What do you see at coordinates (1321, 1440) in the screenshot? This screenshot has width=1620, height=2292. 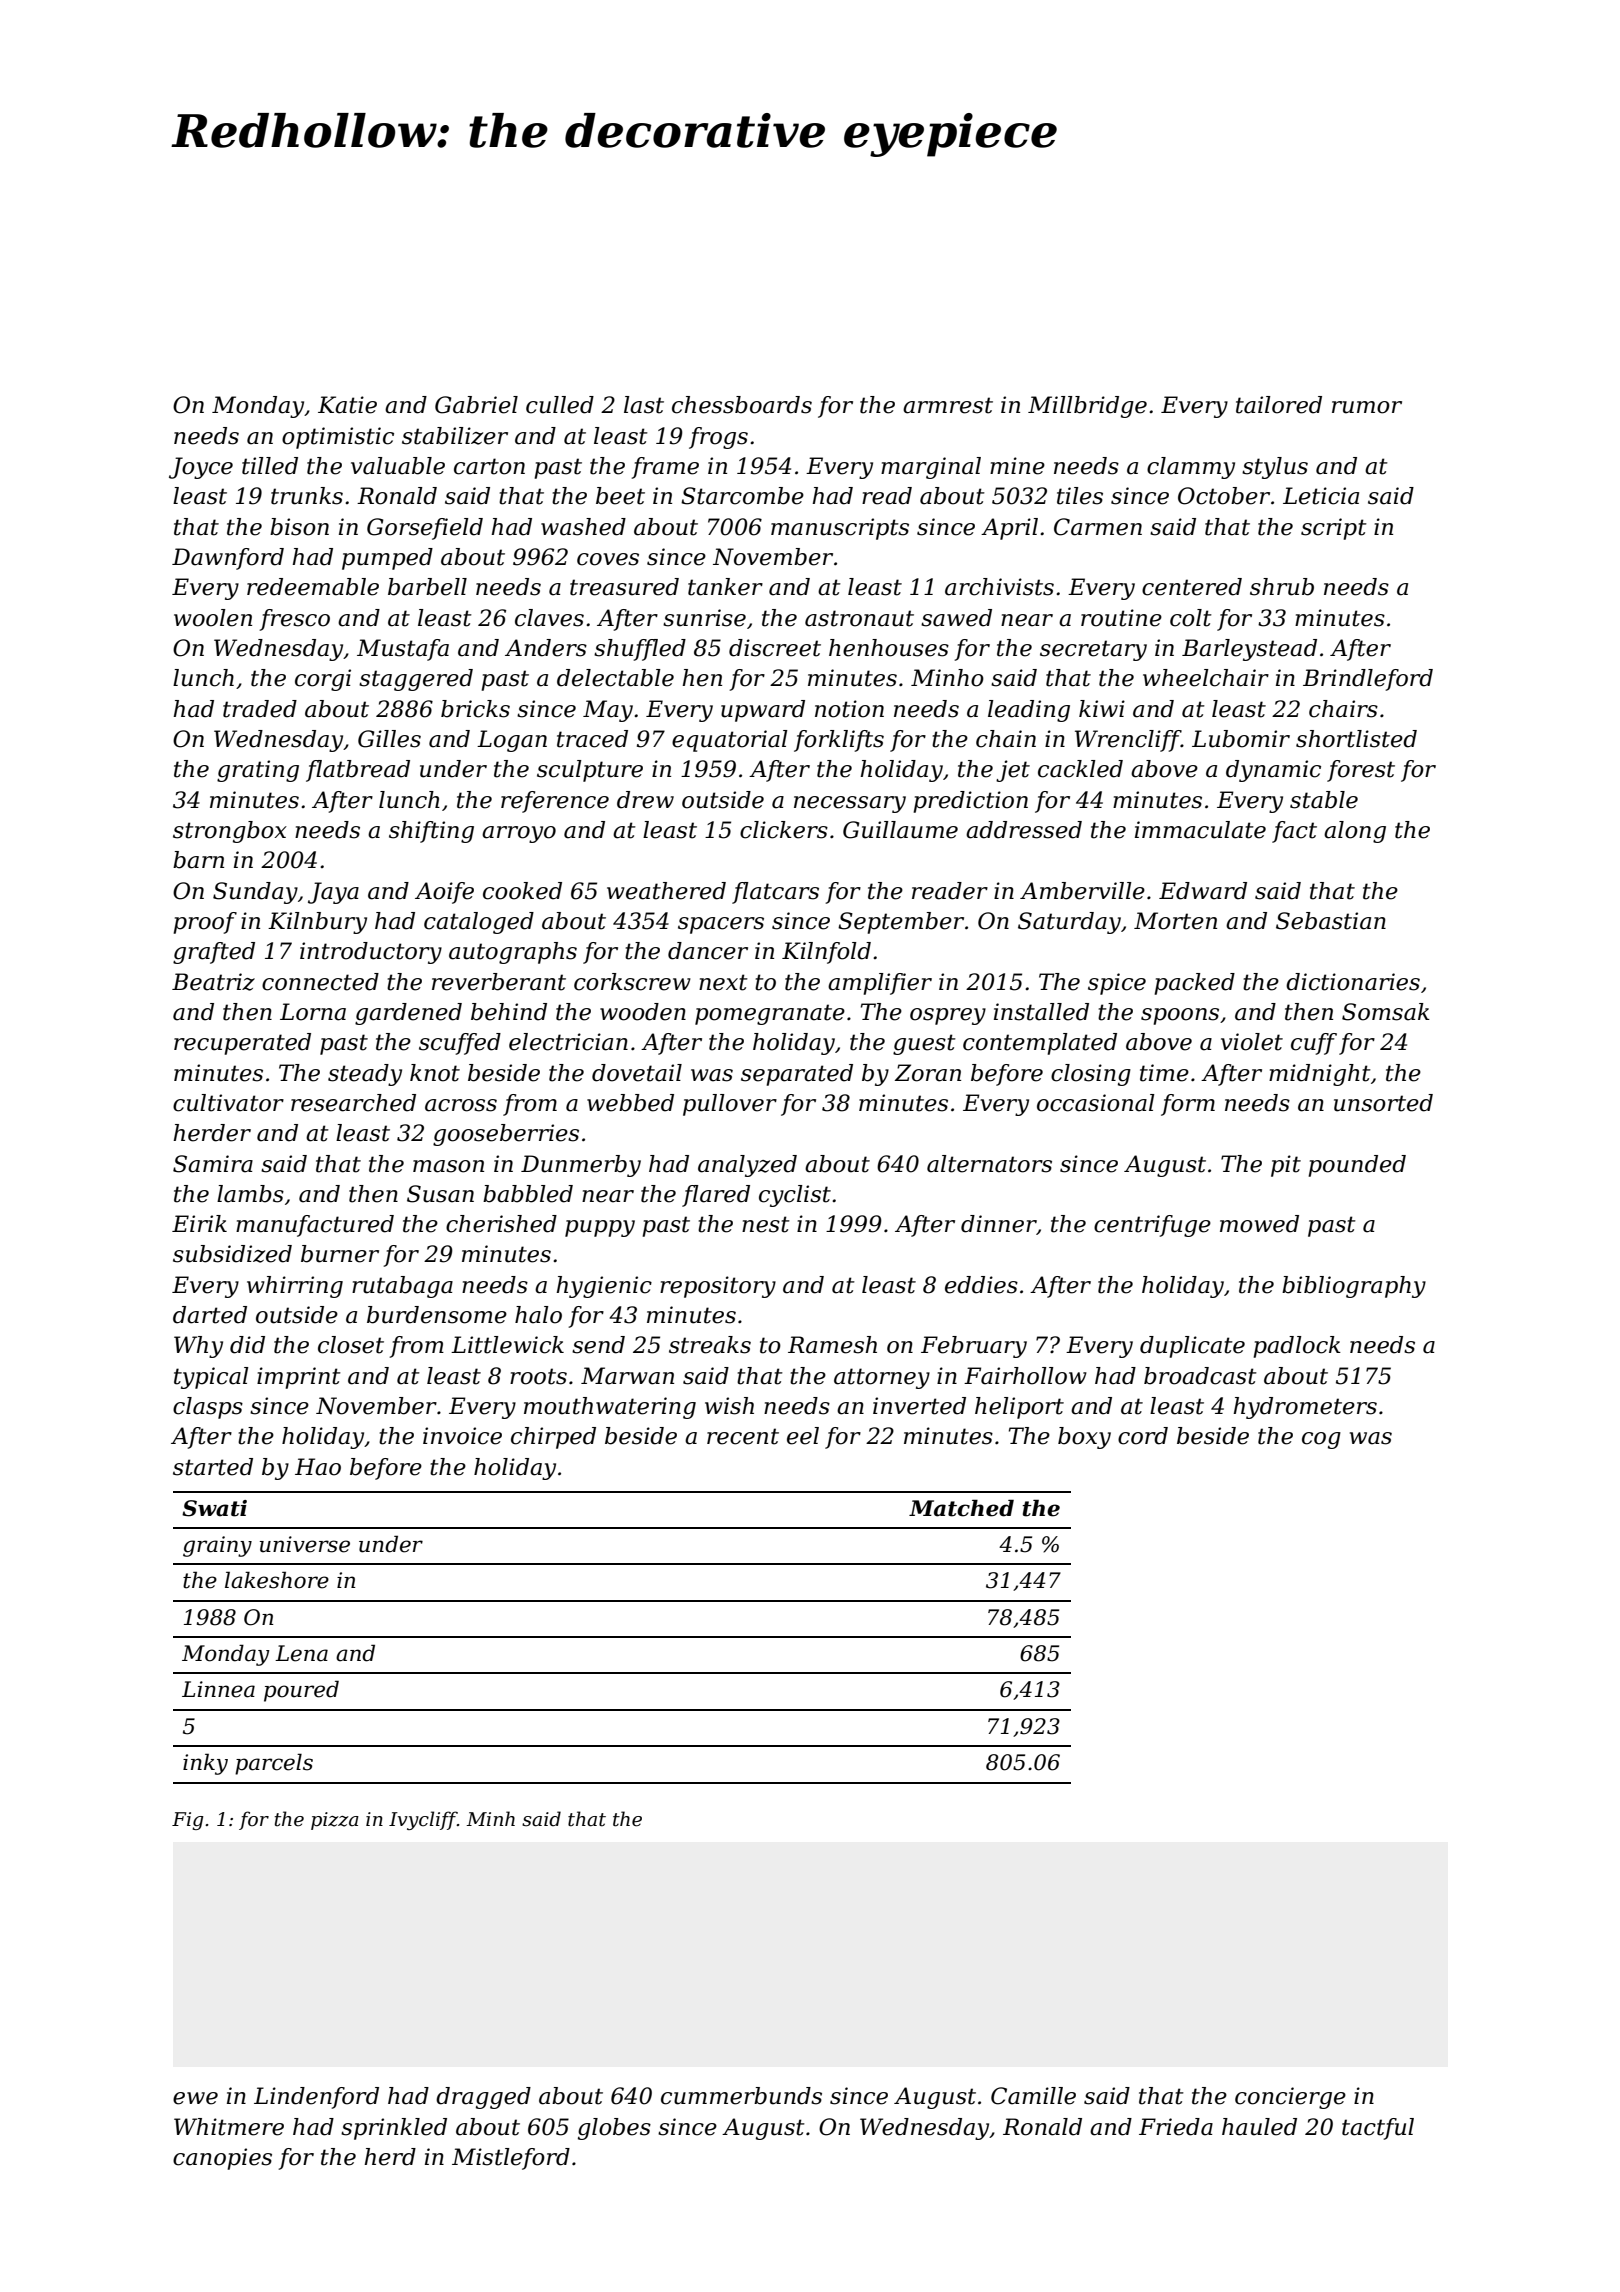 I see `cog` at bounding box center [1321, 1440].
